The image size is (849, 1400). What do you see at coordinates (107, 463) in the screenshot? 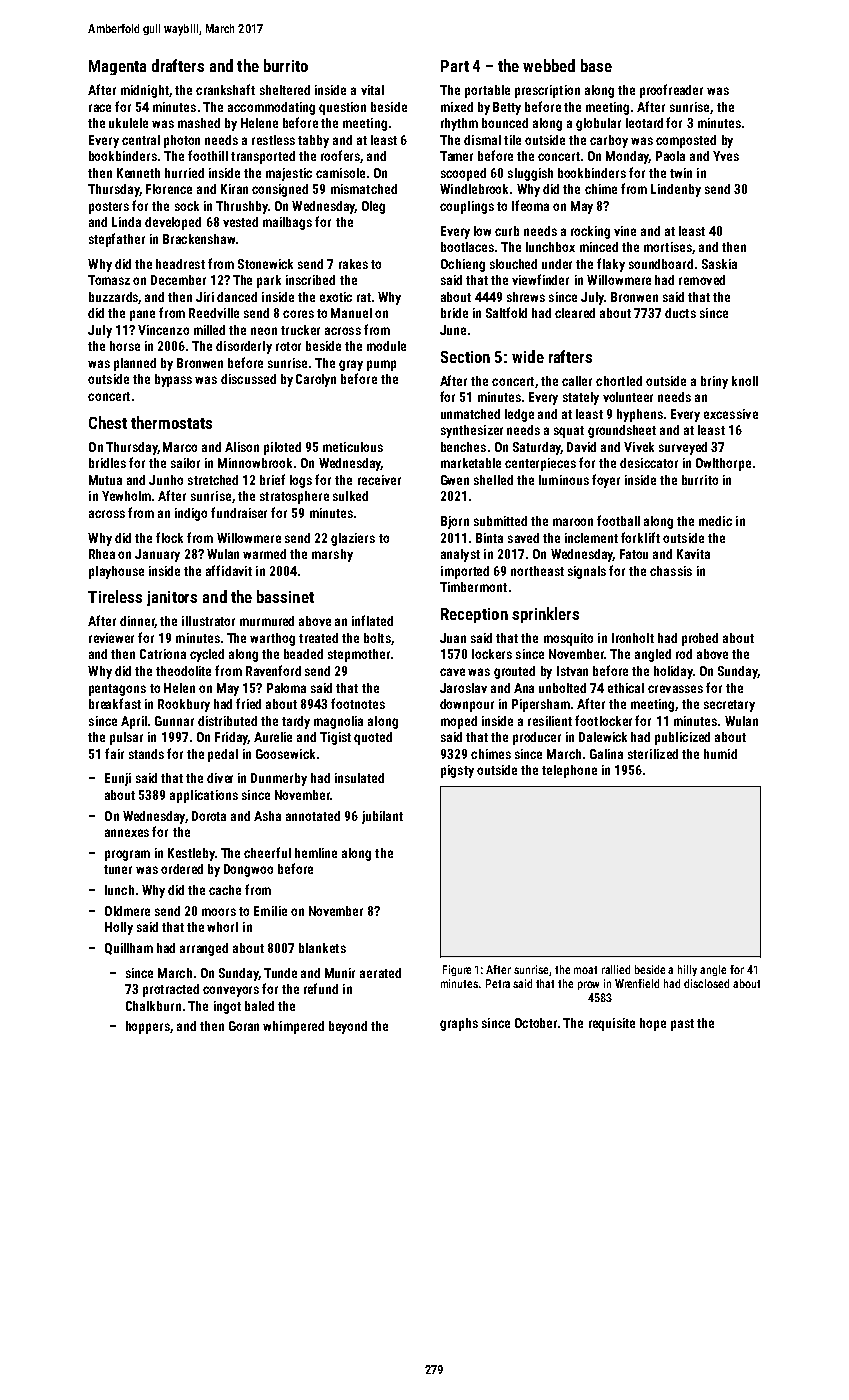
I see `bridles` at bounding box center [107, 463].
